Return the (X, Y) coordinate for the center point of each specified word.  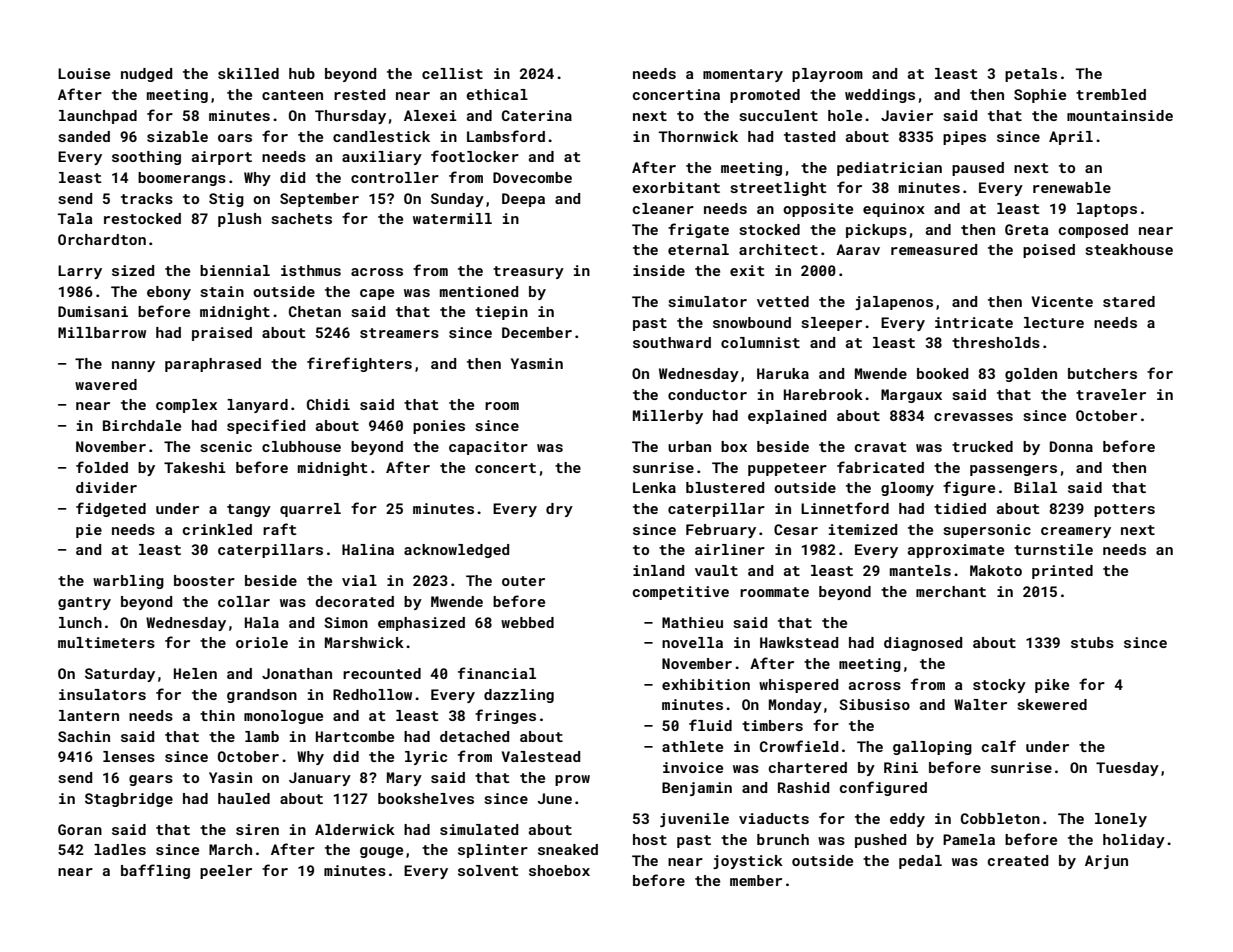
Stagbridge (129, 800)
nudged (146, 75)
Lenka (654, 487)
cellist (452, 73)
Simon (346, 622)
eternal (698, 249)
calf (999, 746)
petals (1031, 75)
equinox (894, 210)
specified (266, 426)
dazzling (519, 696)
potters (1124, 510)
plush (239, 220)
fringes (505, 716)
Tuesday (1127, 769)
